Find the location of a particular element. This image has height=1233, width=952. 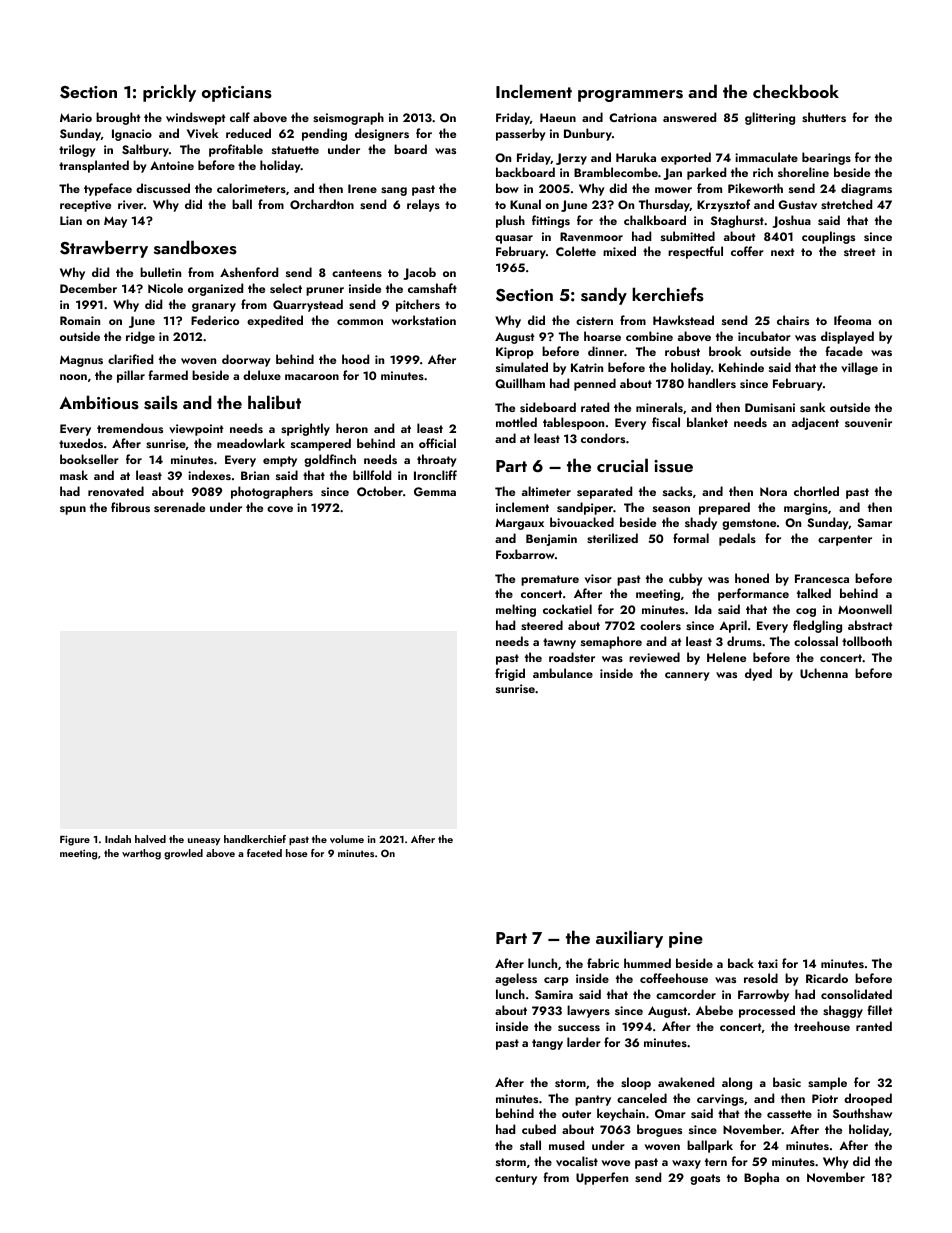

auxiliary is located at coordinates (629, 939).
